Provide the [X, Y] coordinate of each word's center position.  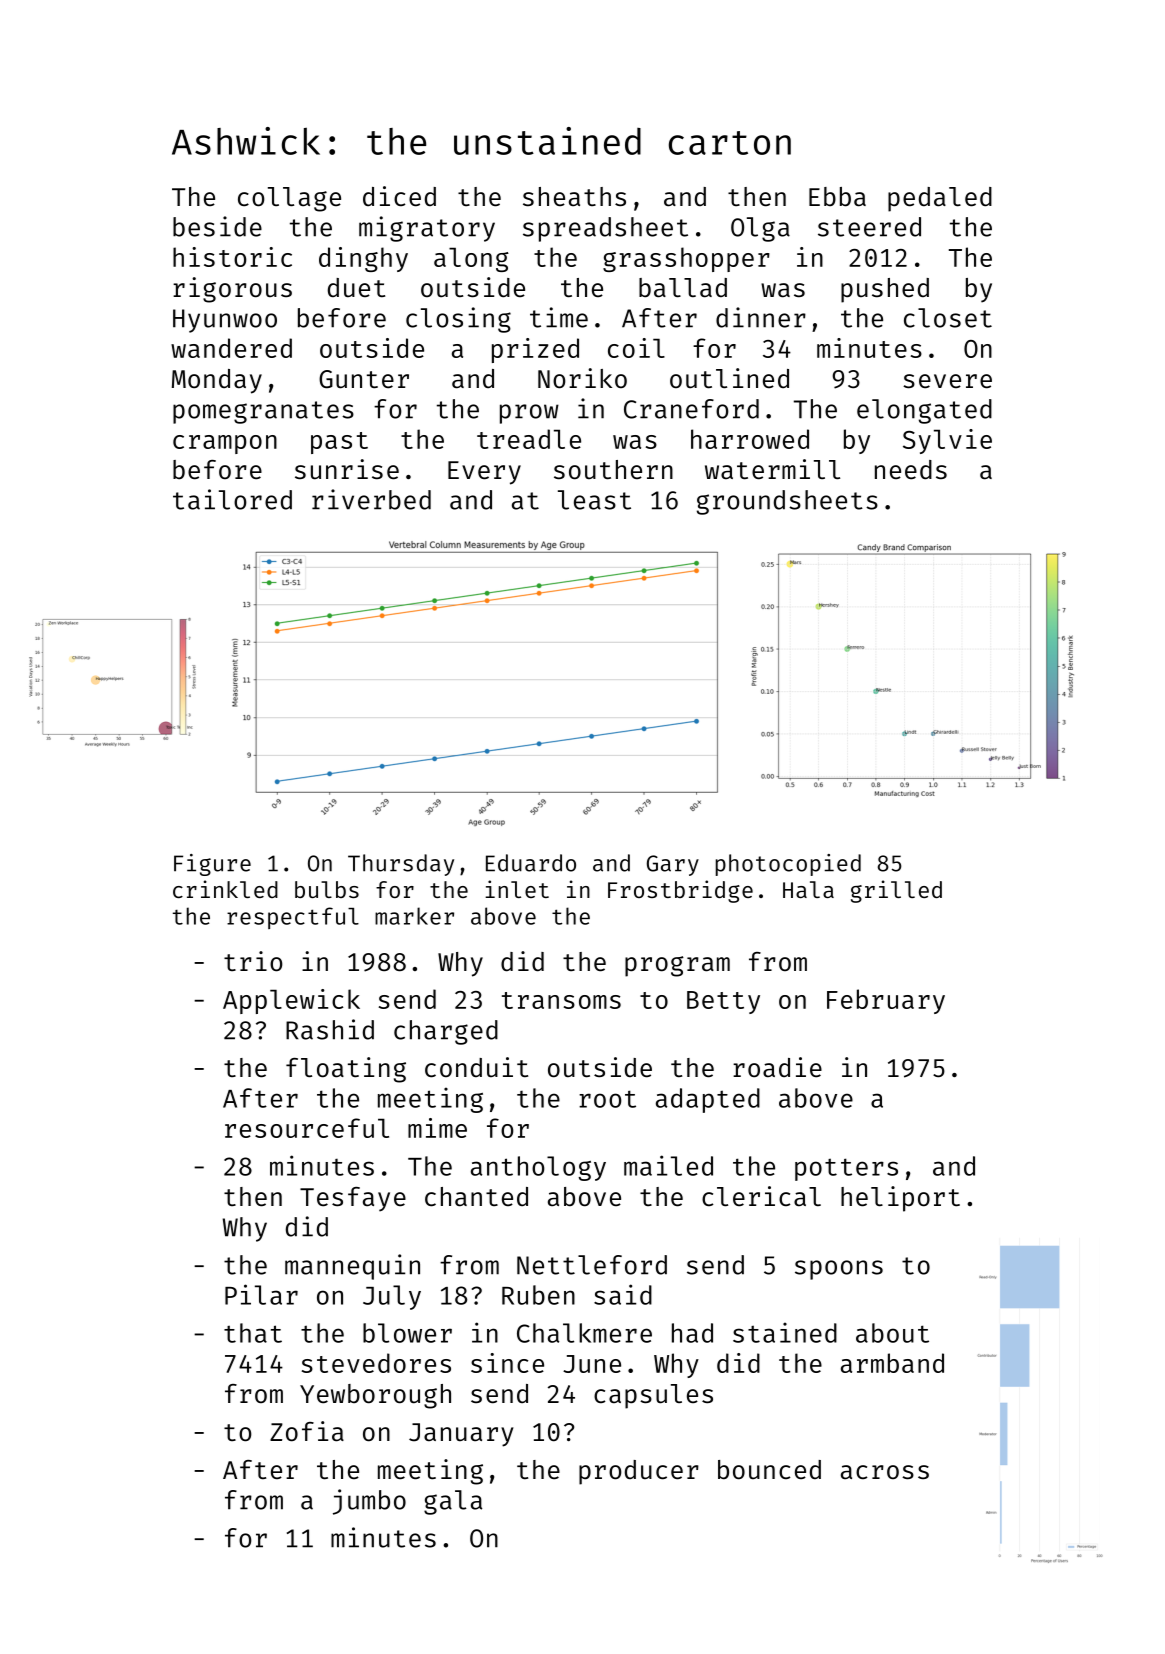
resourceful [307, 1128]
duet [356, 288]
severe [947, 381]
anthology [538, 1168]
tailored [232, 499]
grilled [896, 891]
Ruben [538, 1295]
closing [458, 320]
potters [846, 1169]
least [594, 500]
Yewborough [375, 1396]
